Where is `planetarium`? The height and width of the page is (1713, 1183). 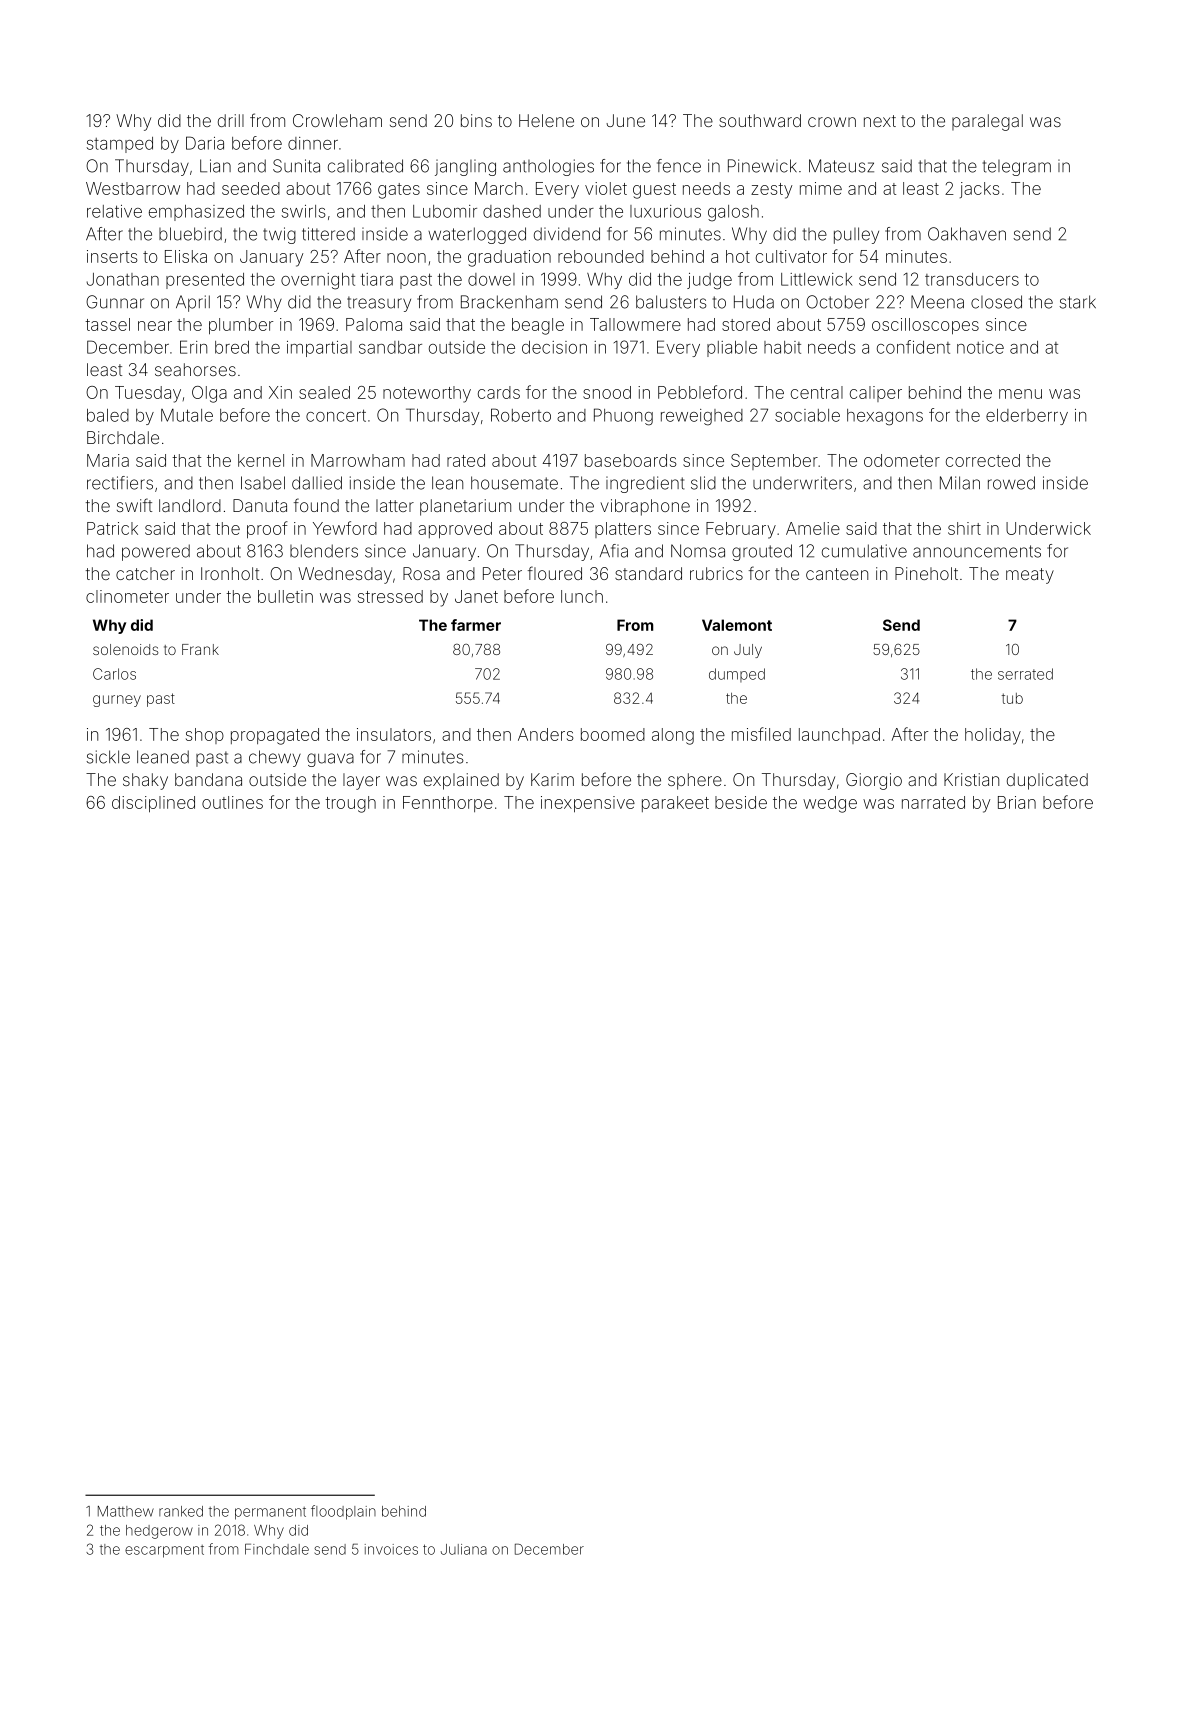 planetarium is located at coordinates (465, 507).
